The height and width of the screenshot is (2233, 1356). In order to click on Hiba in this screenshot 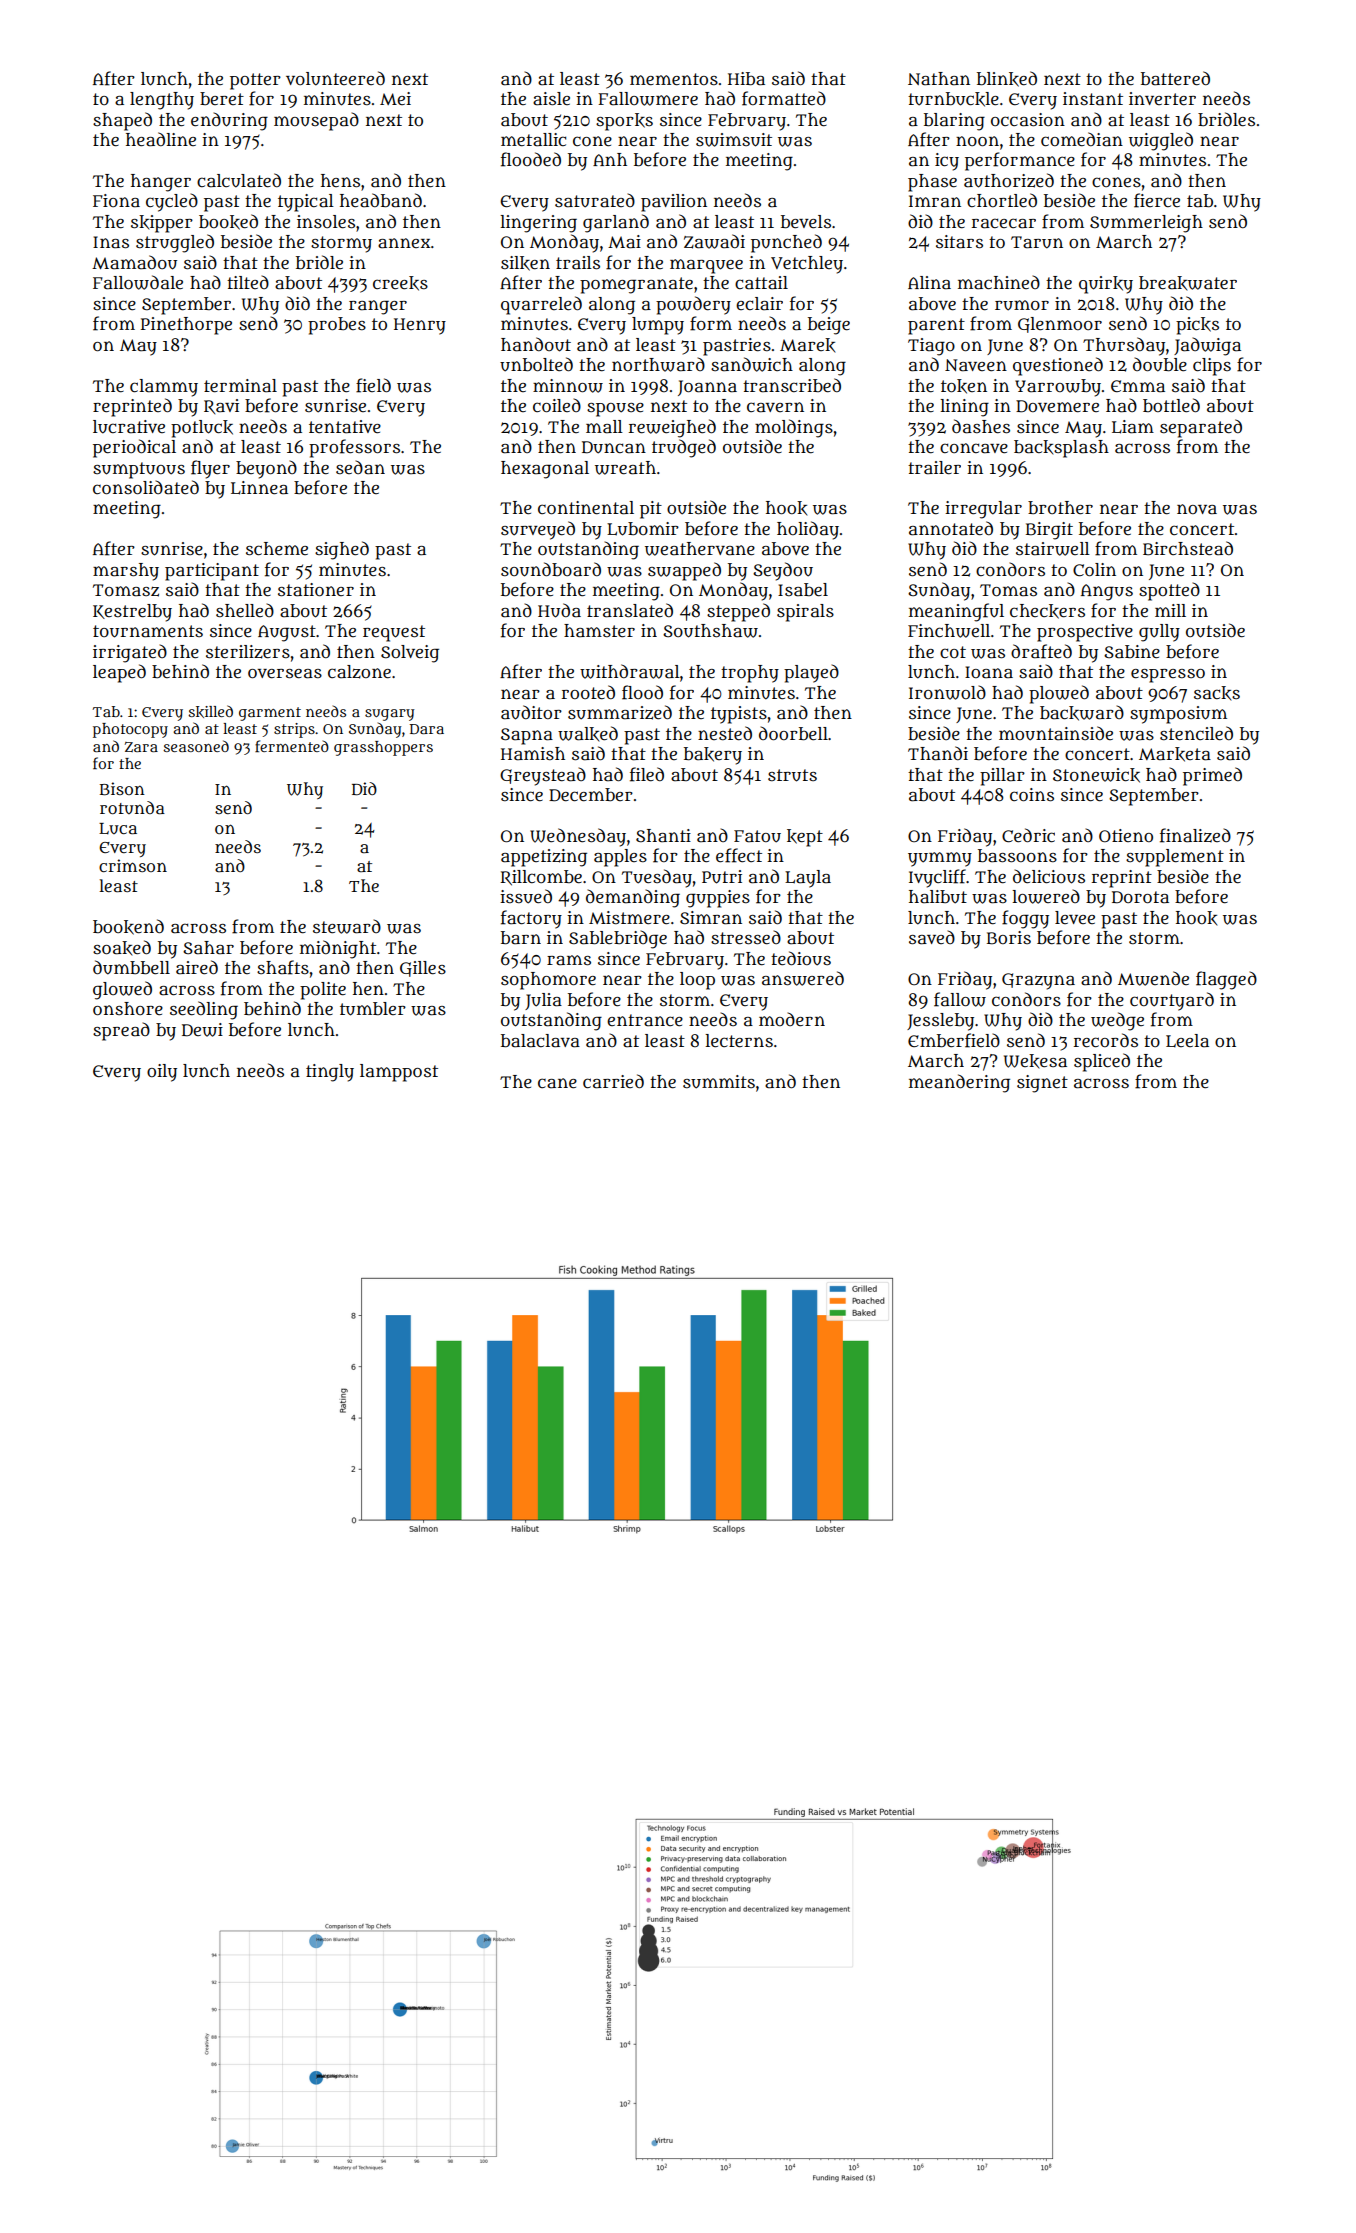, I will do `click(746, 79)`.
